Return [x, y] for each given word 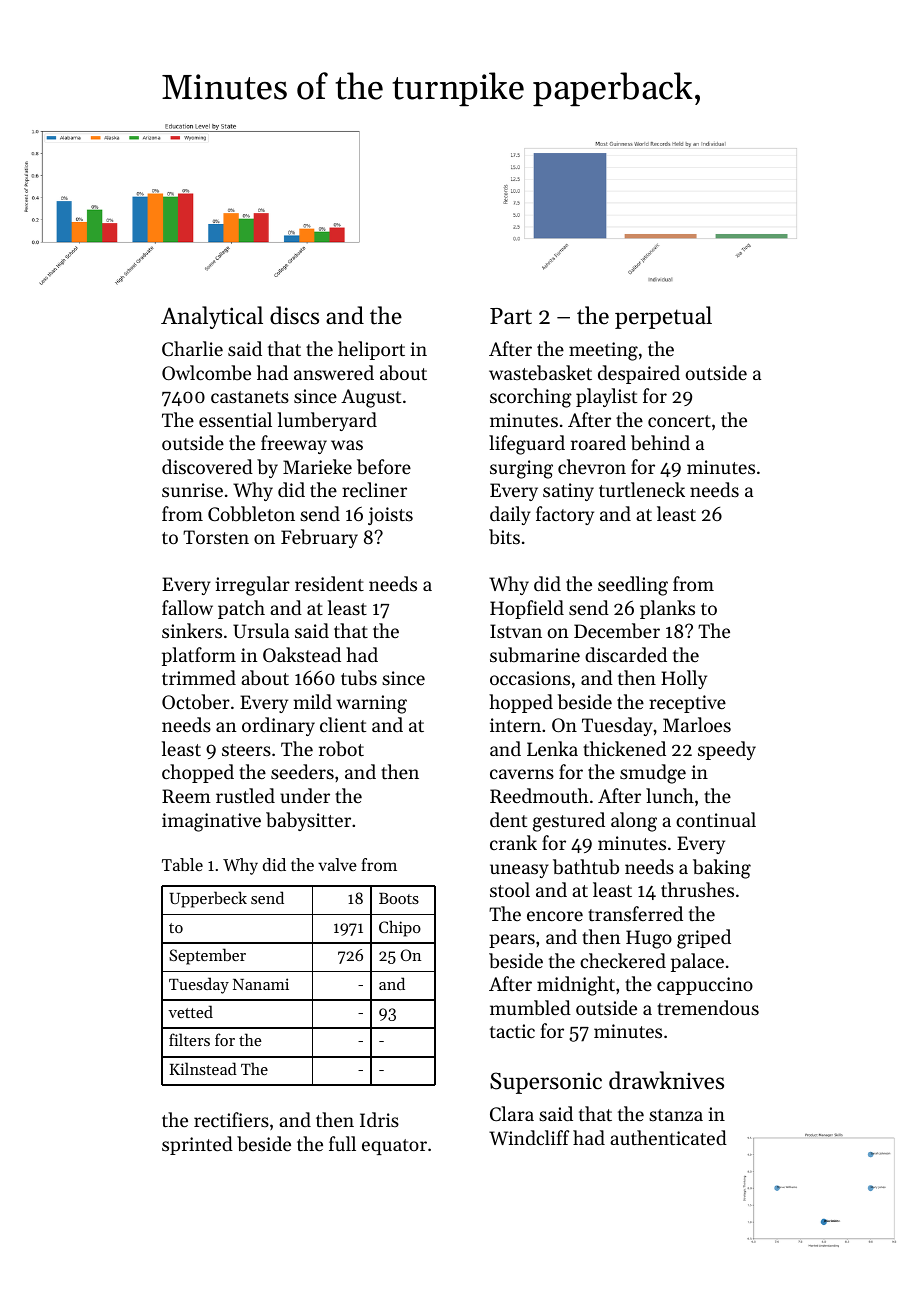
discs [294, 315]
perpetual [663, 317]
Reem [186, 796]
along [634, 822]
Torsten [216, 537]
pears [512, 941]
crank [513, 842]
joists [390, 516]
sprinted [197, 1145]
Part [511, 316]
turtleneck [642, 489]
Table [182, 864]
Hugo [649, 939]
